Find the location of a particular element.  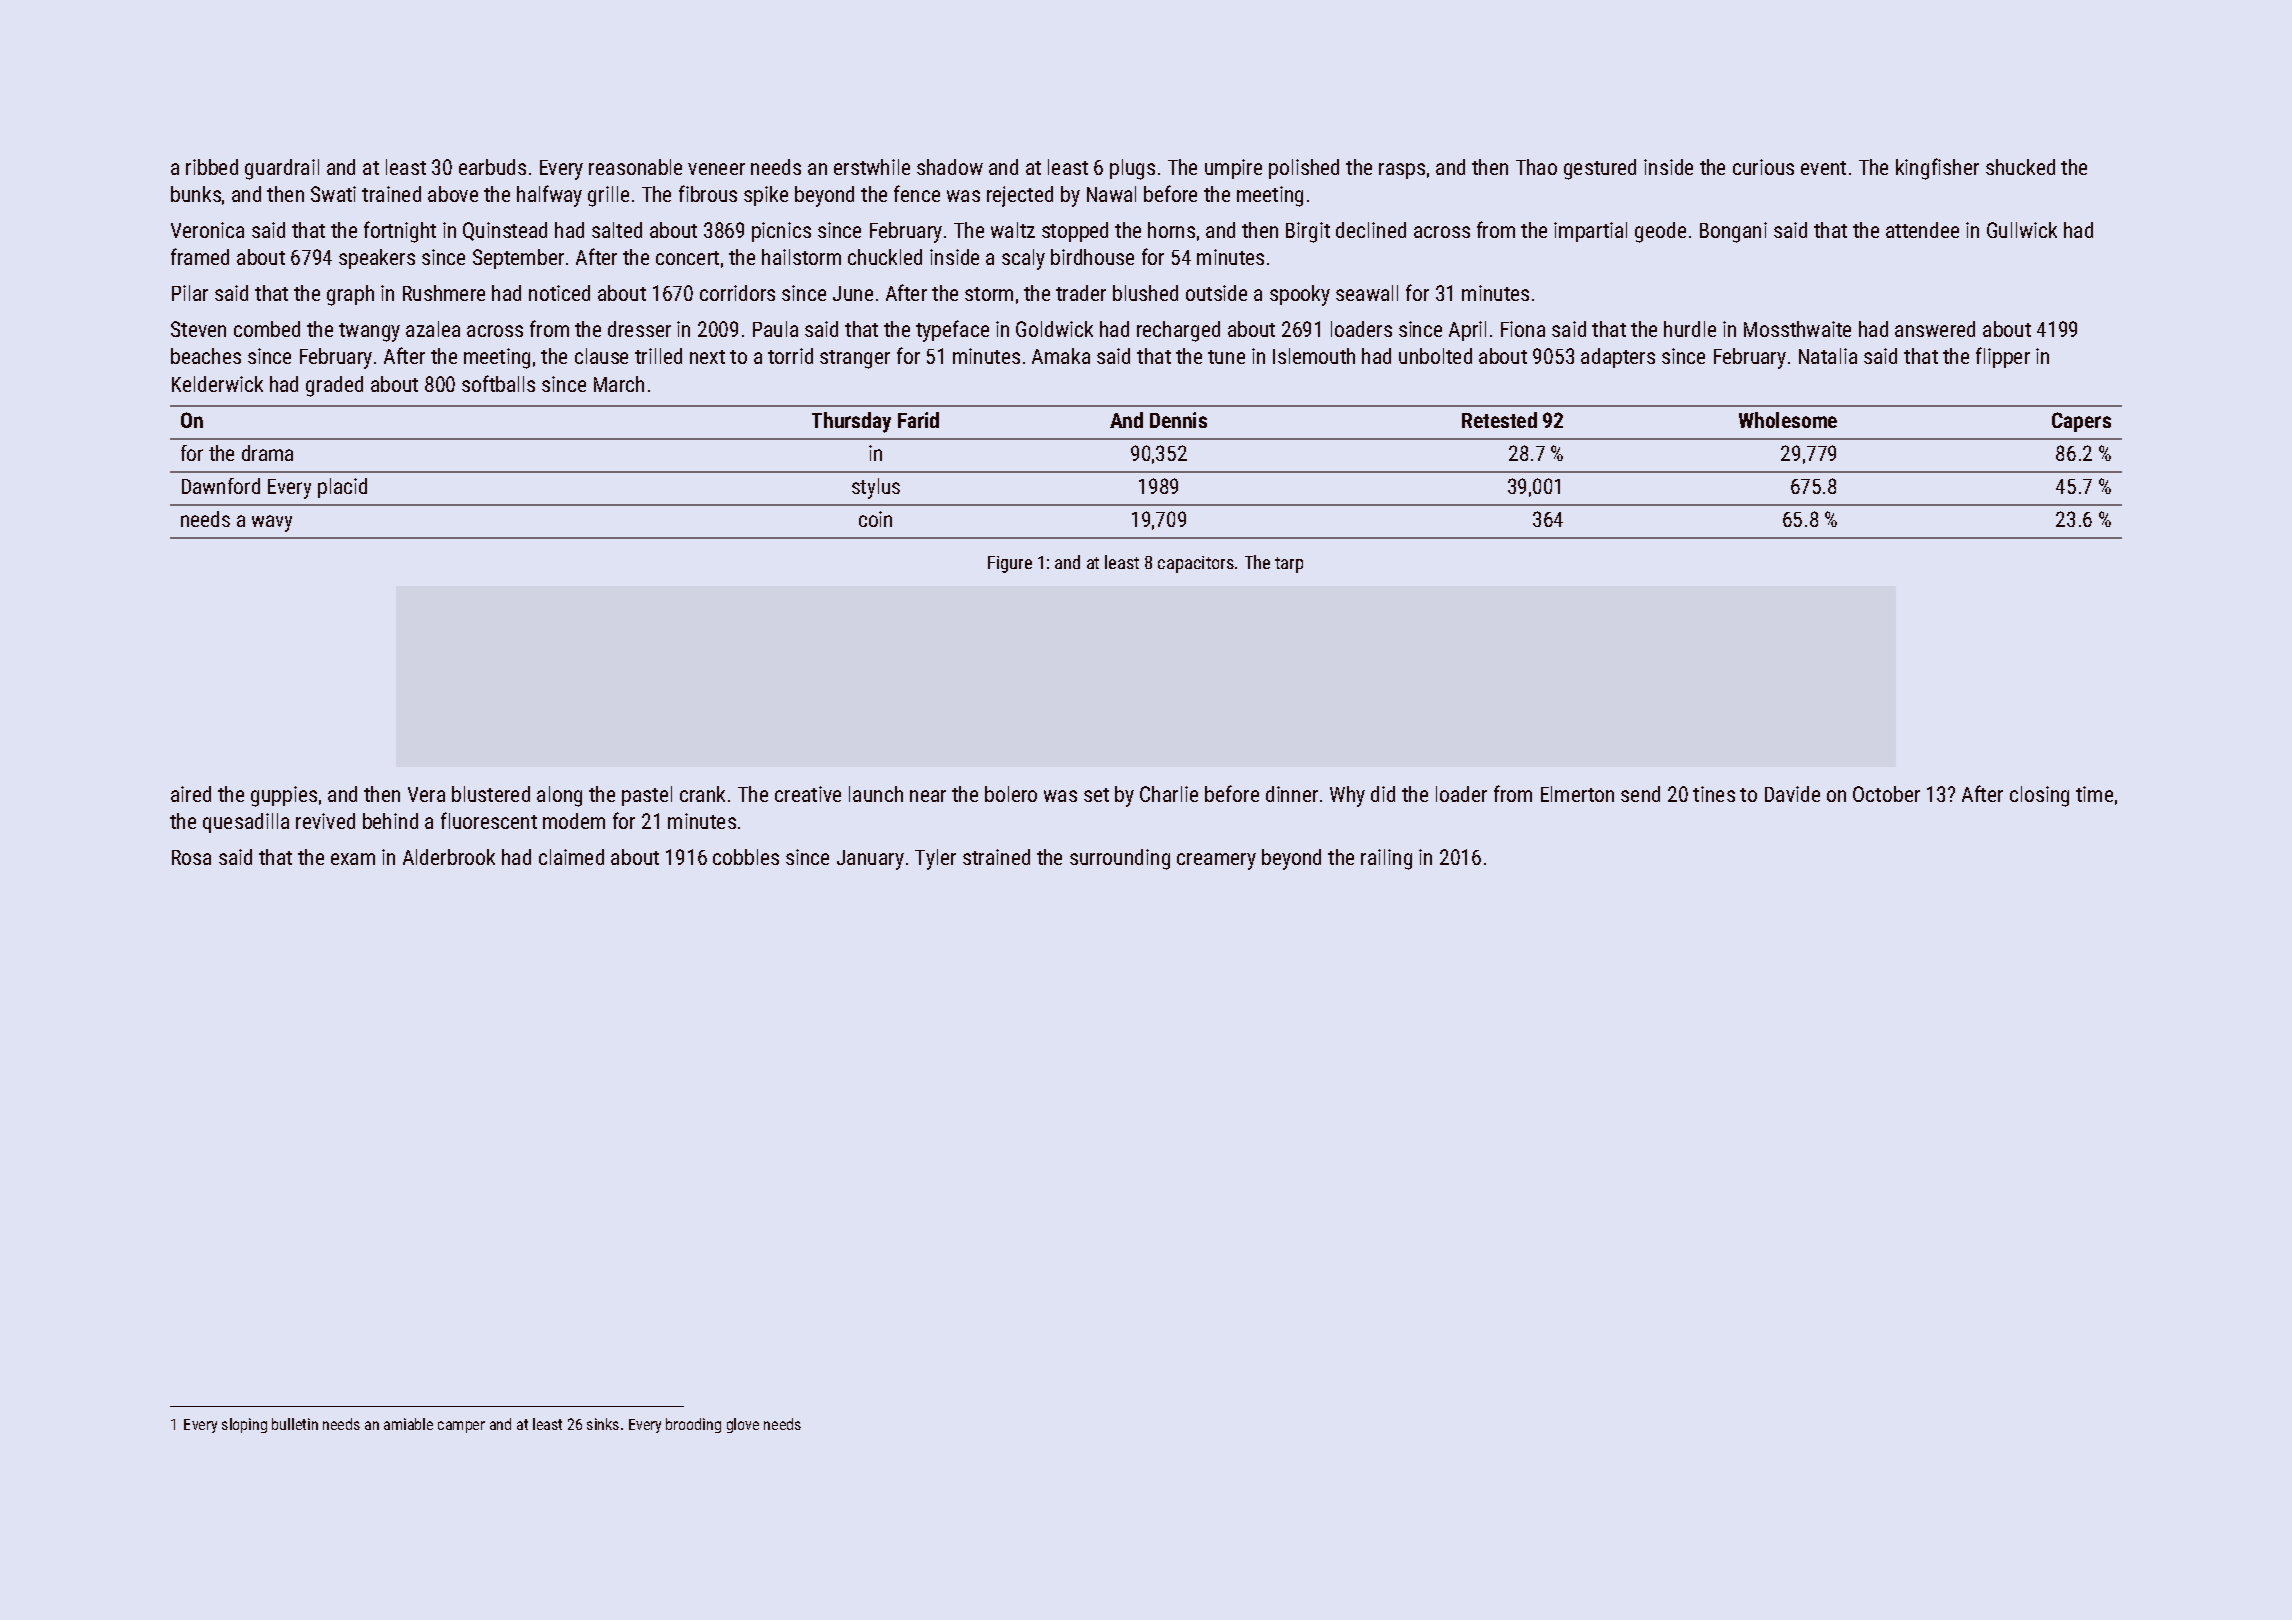

stranger is located at coordinates (855, 359).
